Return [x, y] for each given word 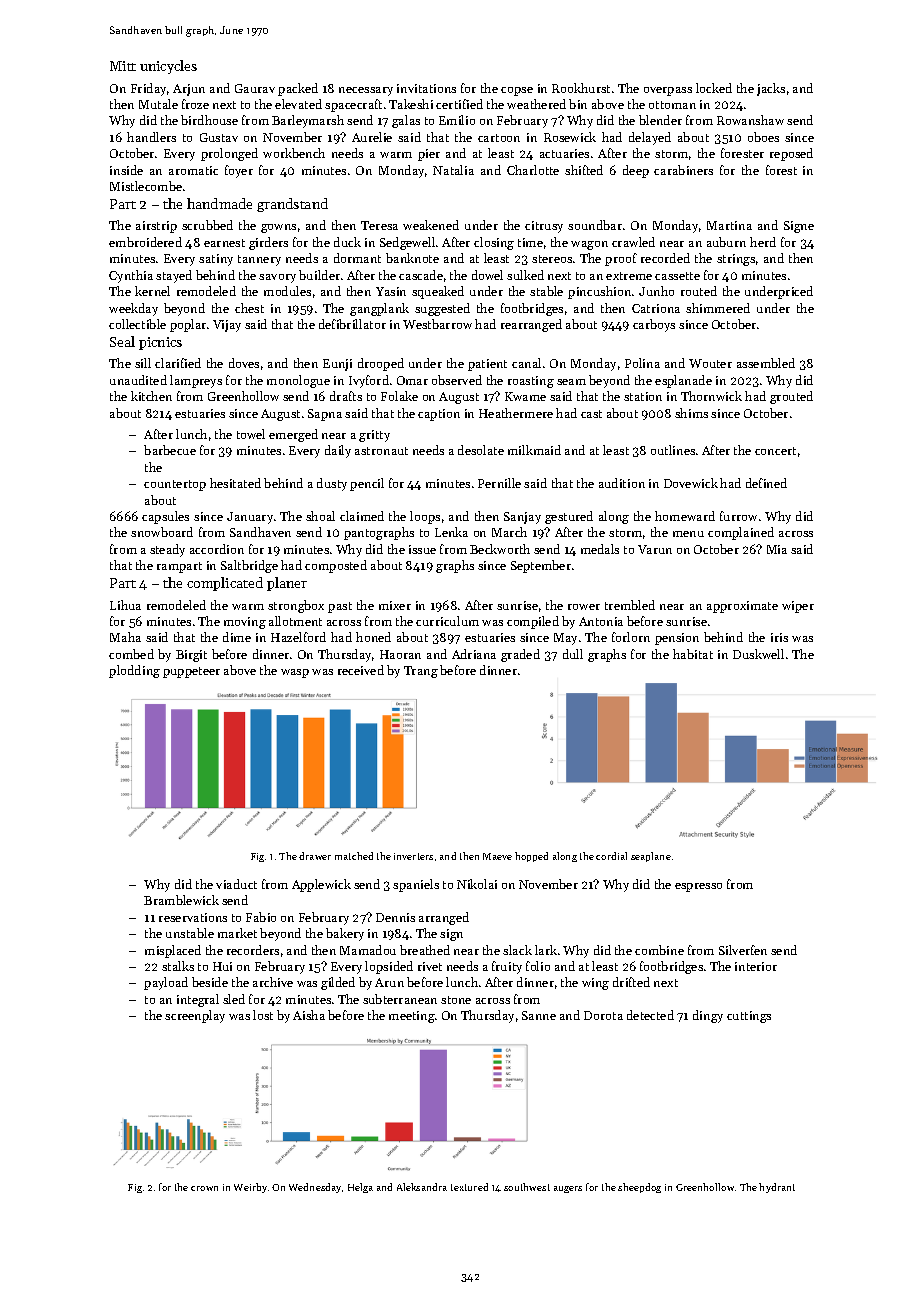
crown [204, 1188]
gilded [338, 983]
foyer [239, 171]
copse [517, 91]
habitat [693, 654]
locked [714, 88]
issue [422, 549]
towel [251, 434]
